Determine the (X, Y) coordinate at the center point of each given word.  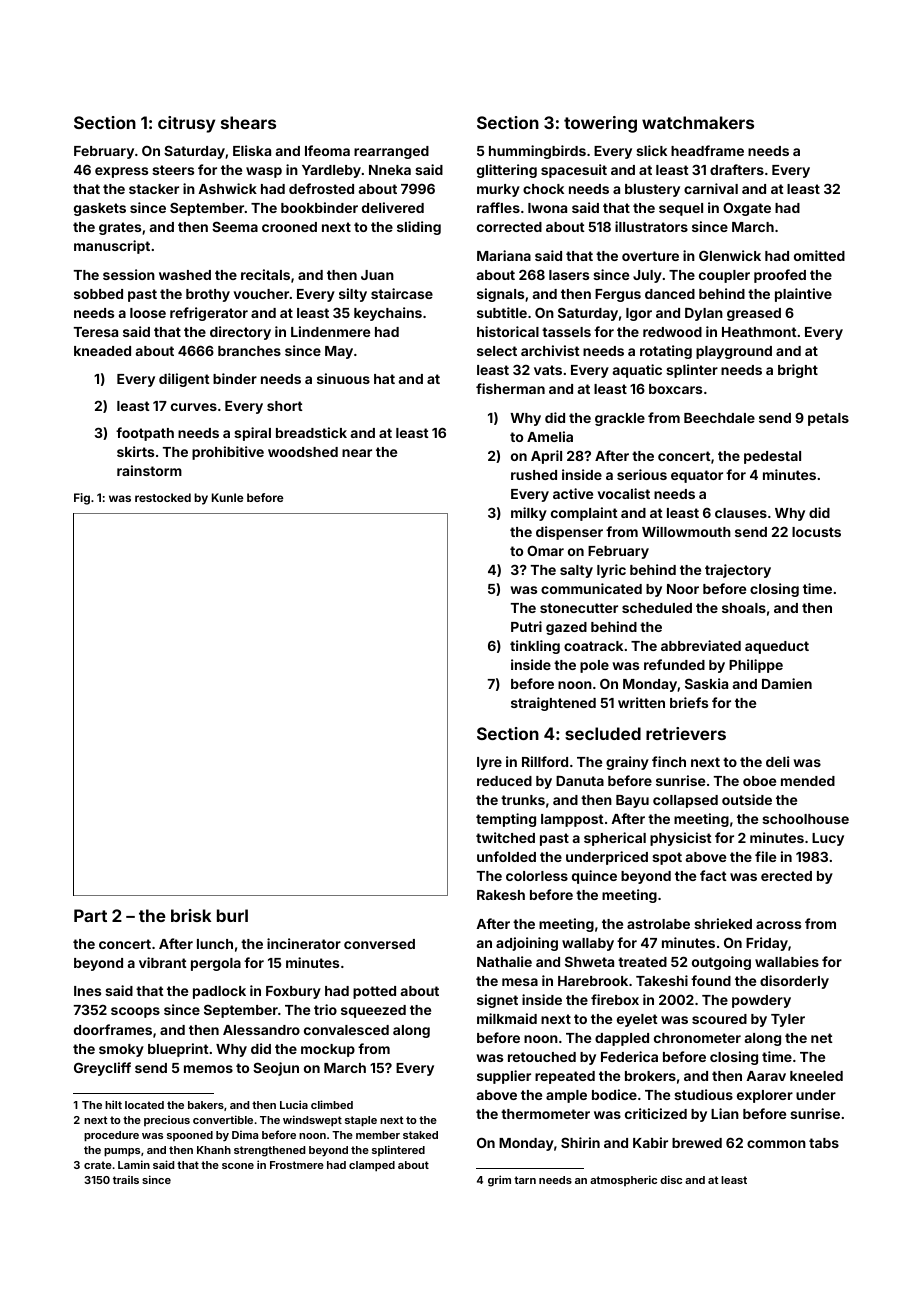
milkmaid (507, 1018)
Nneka (390, 170)
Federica (629, 1056)
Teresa (96, 332)
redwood (672, 332)
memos (208, 1069)
